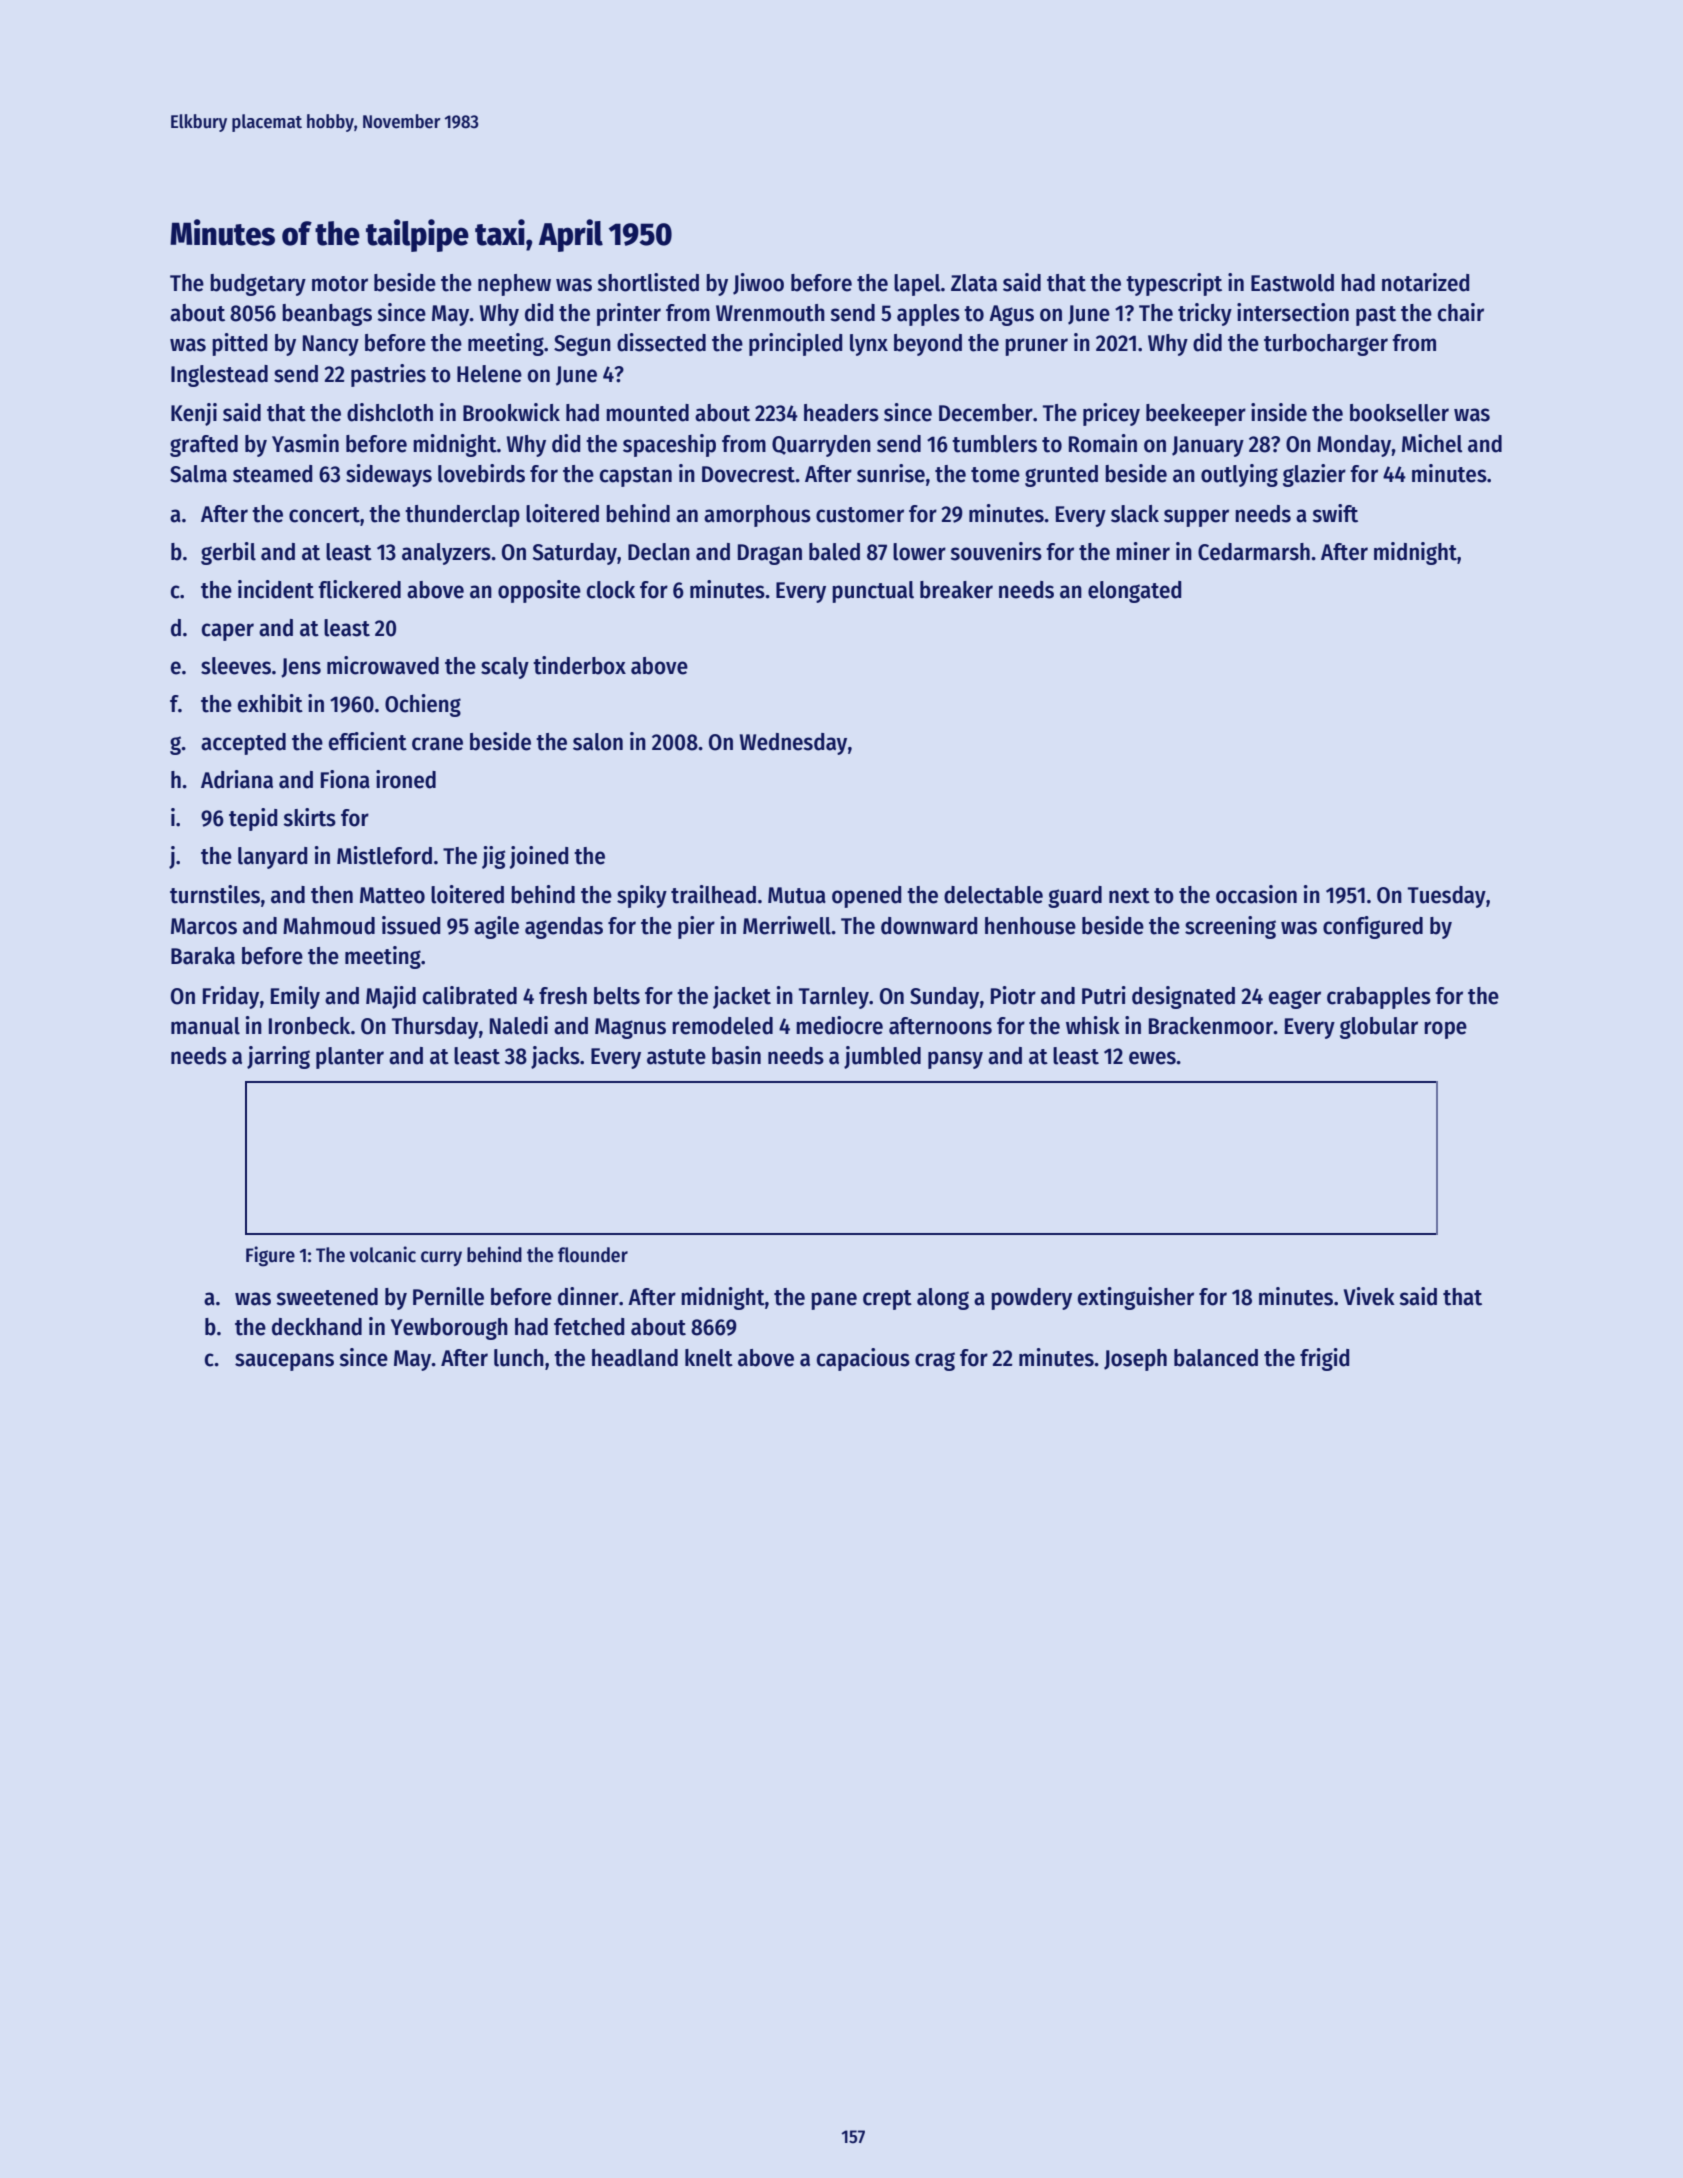  What do you see at coordinates (709, 1358) in the document?
I see `knelt` at bounding box center [709, 1358].
